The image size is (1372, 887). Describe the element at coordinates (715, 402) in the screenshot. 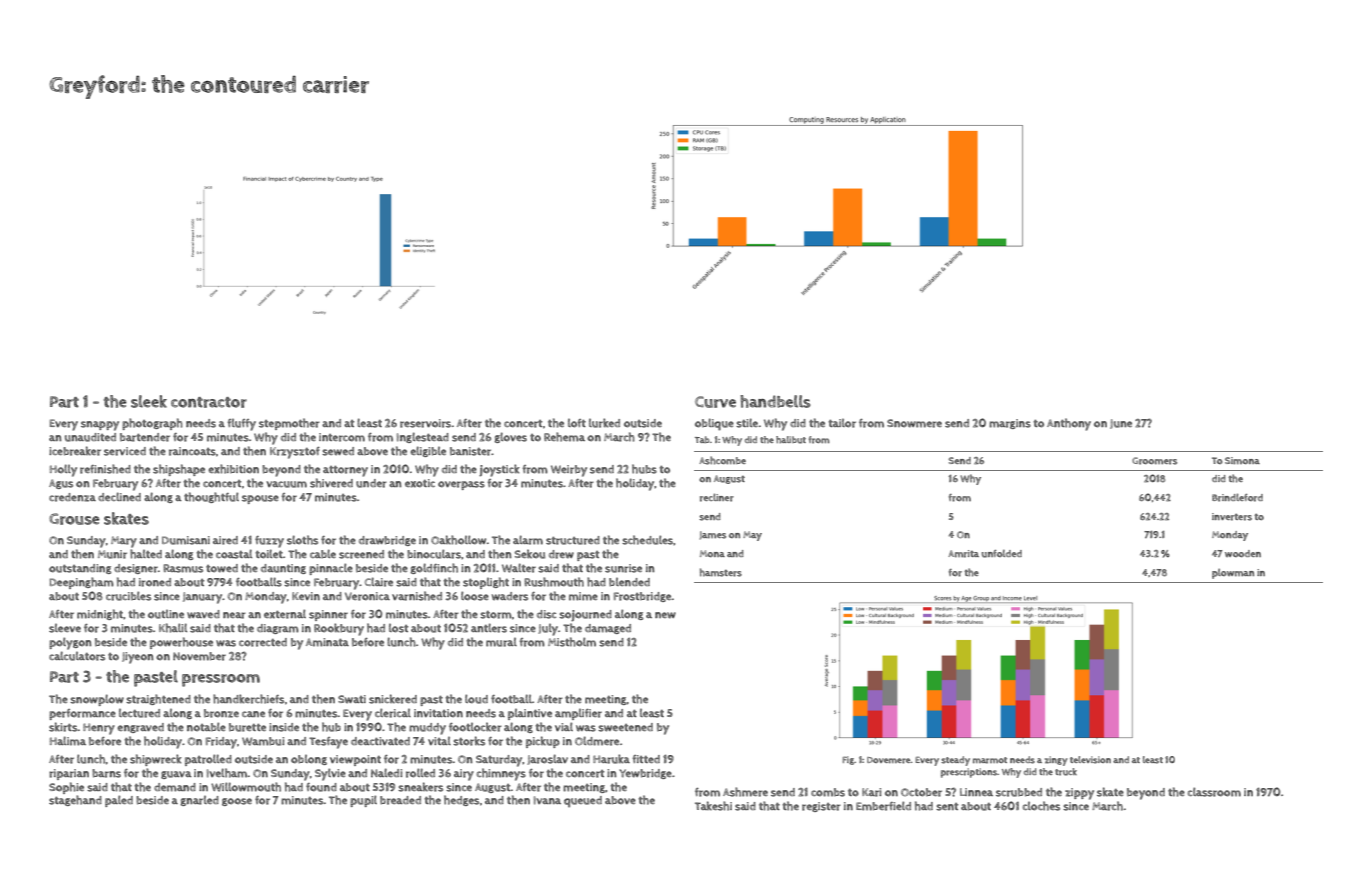

I see `Curve` at that location.
